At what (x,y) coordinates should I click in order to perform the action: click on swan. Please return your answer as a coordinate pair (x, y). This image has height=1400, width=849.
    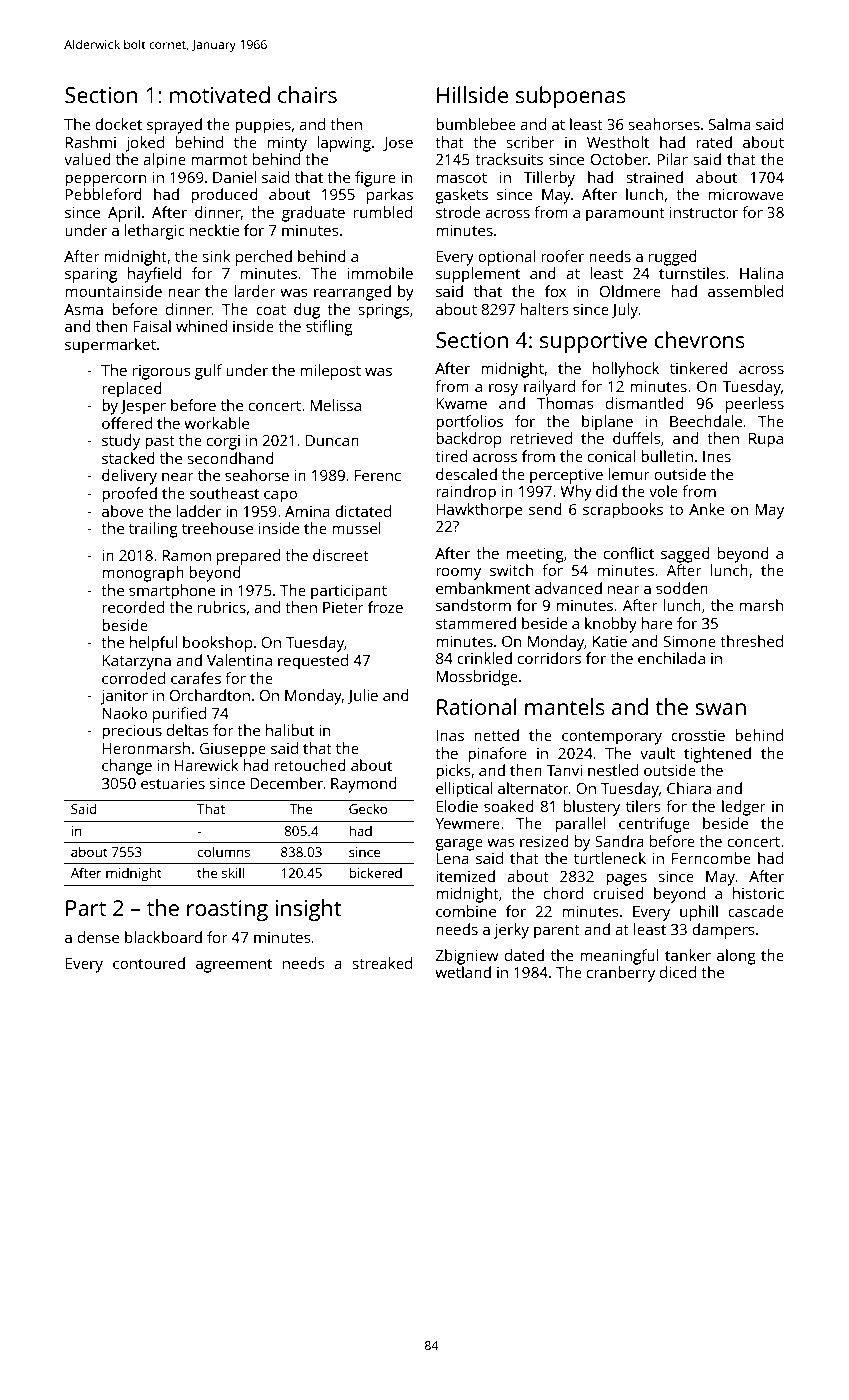
    Looking at the image, I should click on (720, 709).
